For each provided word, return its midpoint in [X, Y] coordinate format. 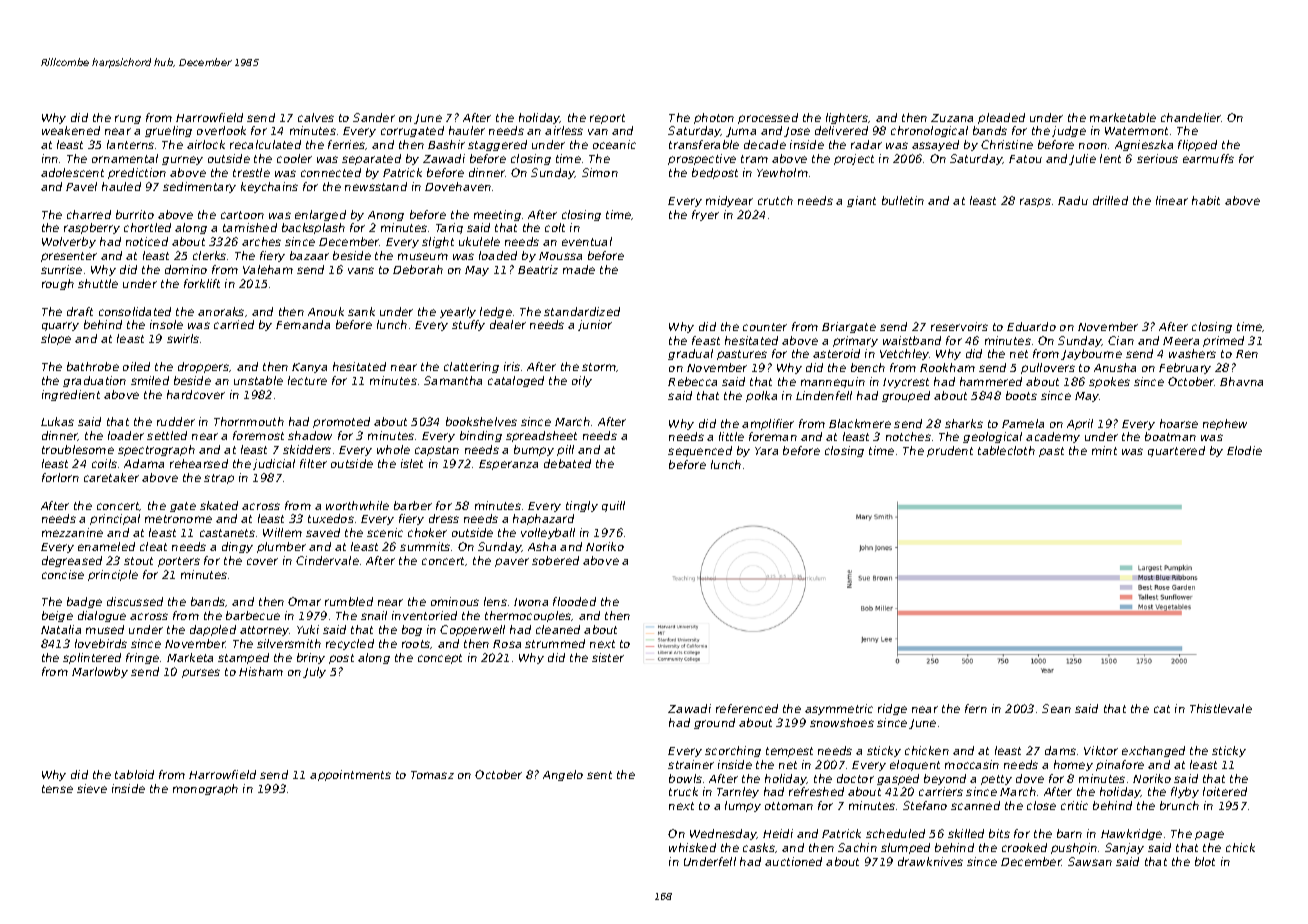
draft [80, 311]
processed [768, 118]
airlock [206, 144]
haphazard [543, 519]
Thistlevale [1221, 708]
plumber [281, 547]
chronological [929, 131]
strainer [691, 764]
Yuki [308, 629]
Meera [1181, 341]
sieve [92, 788]
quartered [1176, 451]
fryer [705, 215]
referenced [747, 708]
